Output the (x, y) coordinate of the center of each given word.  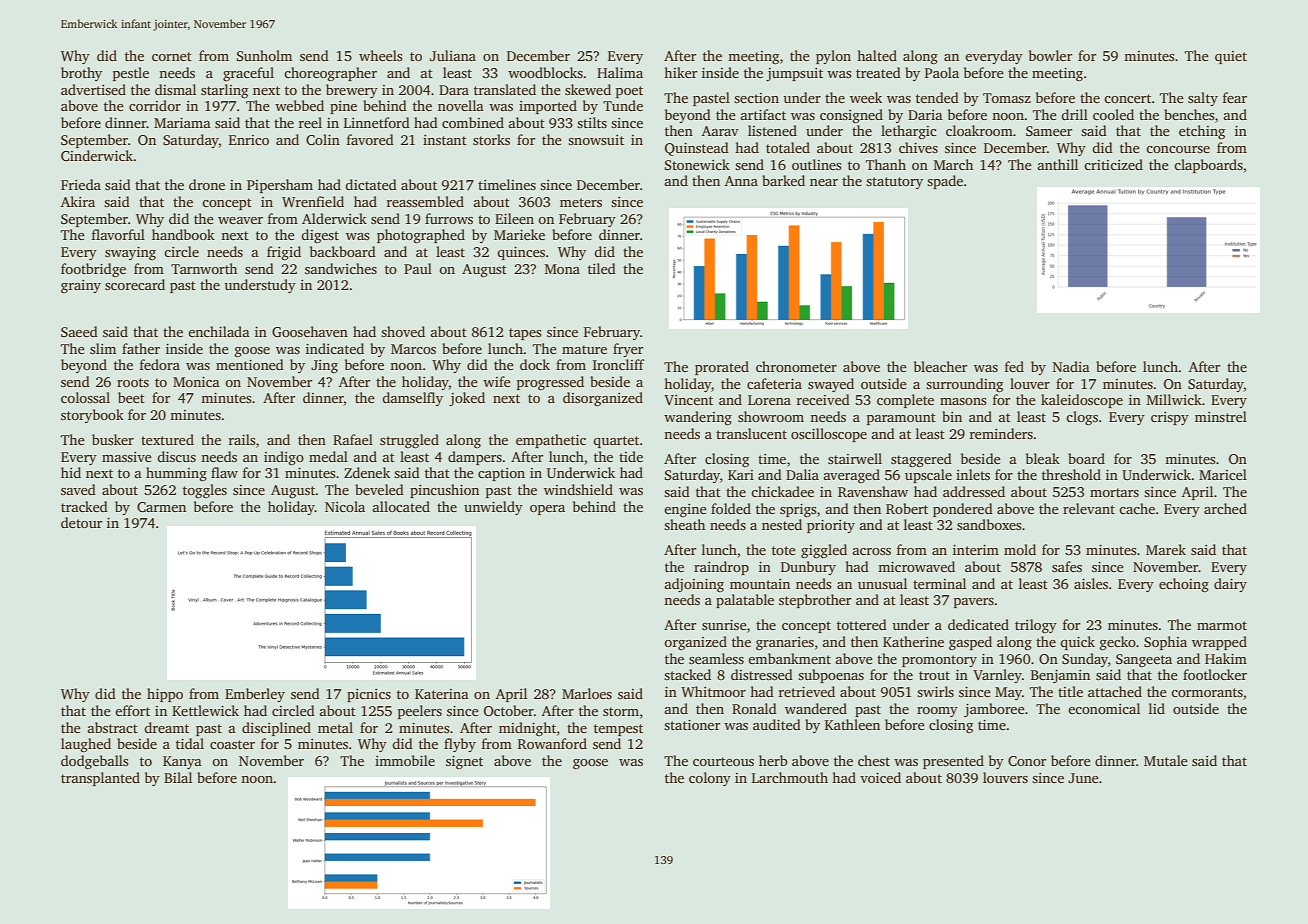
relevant (1089, 508)
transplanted (100, 779)
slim (103, 348)
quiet (1231, 57)
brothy (81, 74)
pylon (833, 57)
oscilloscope (829, 435)
